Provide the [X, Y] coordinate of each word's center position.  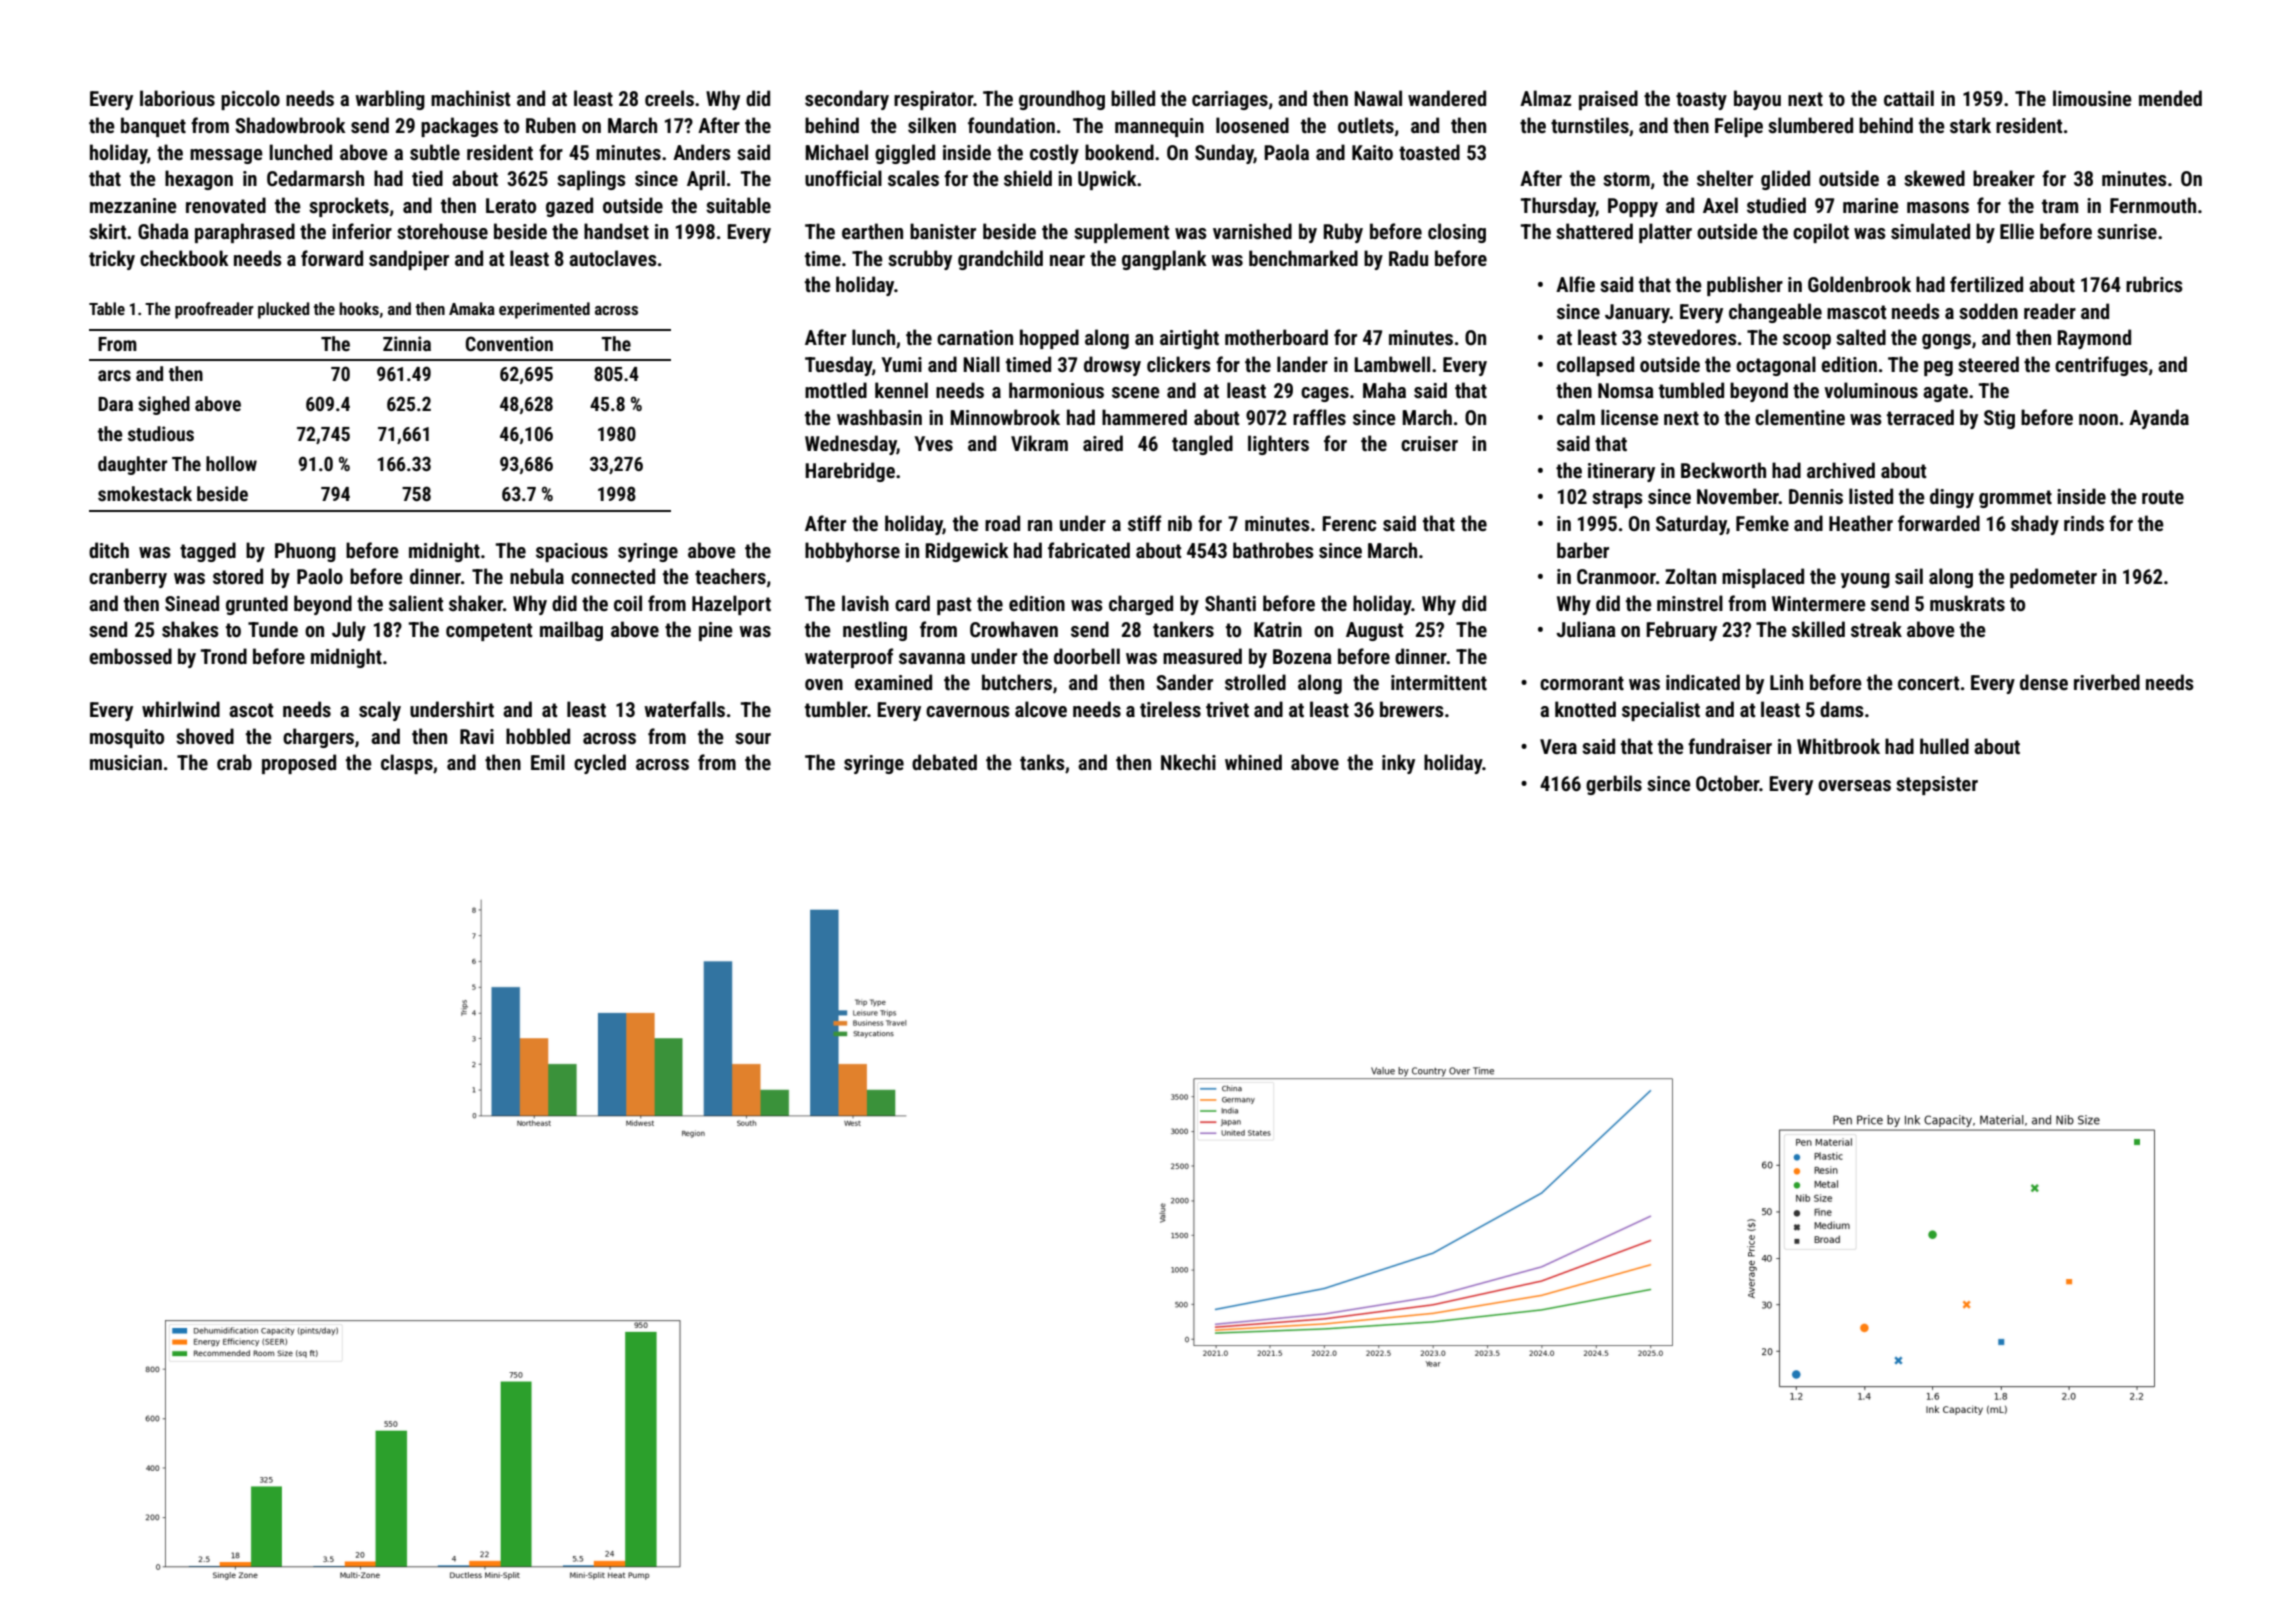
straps [1617, 499]
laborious [177, 98]
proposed [299, 764]
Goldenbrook [1859, 284]
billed [1133, 98]
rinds [2084, 523]
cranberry [128, 578]
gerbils [1614, 785]
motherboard [1276, 337]
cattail [1909, 98]
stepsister [1937, 785]
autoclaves [613, 258]
